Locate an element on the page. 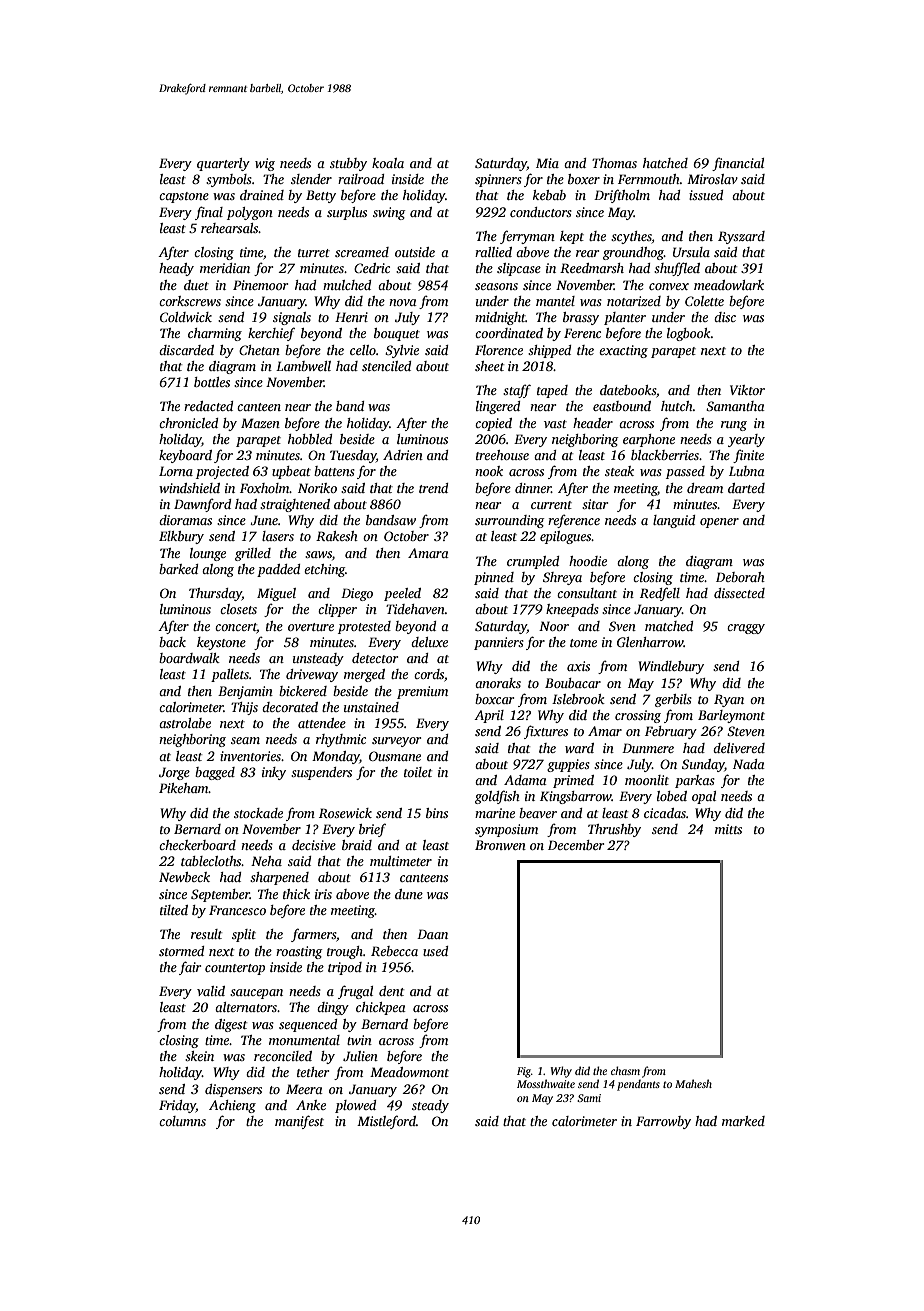 The image size is (924, 1311). columns is located at coordinates (182, 1121).
